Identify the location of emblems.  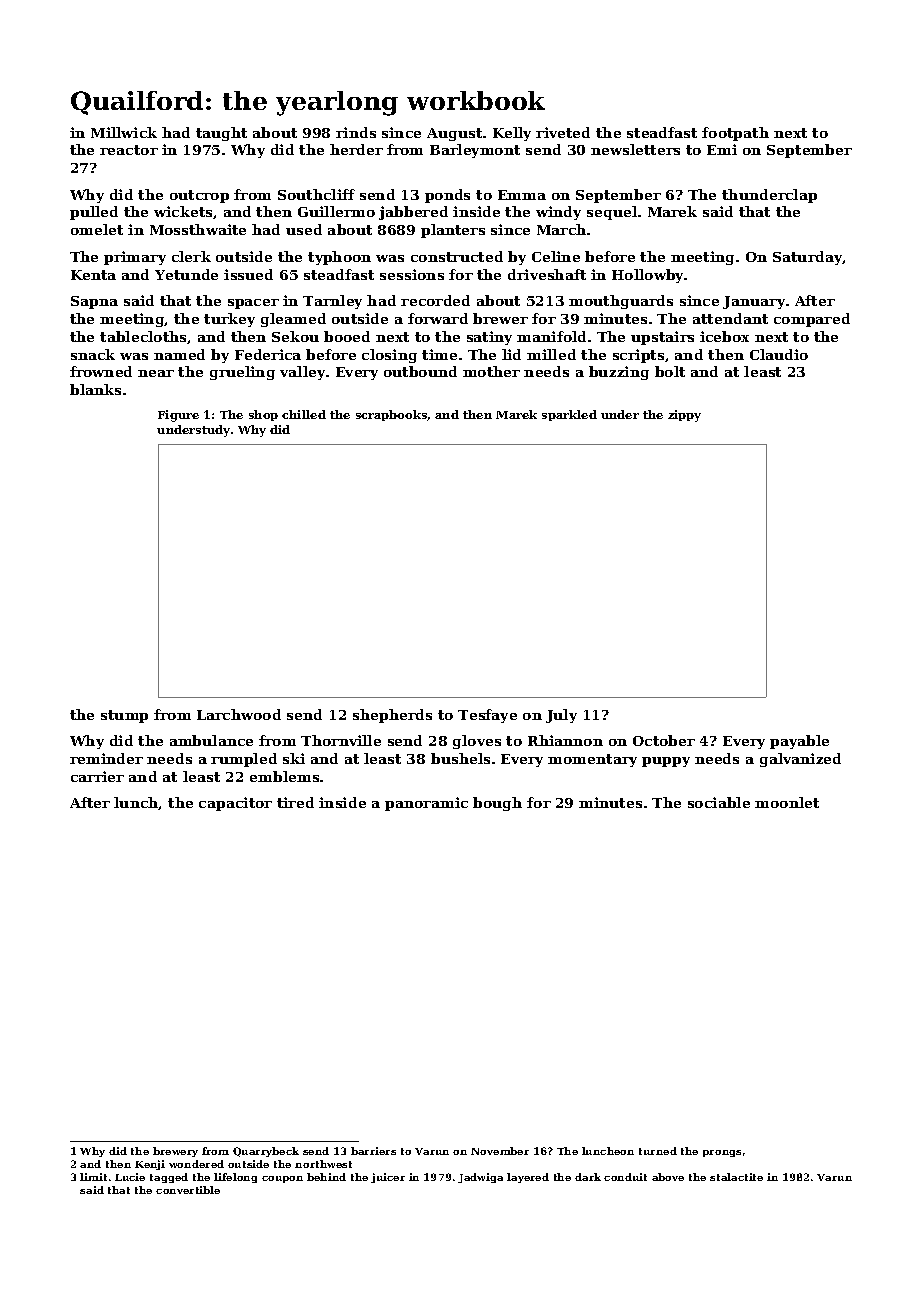
(284, 776).
